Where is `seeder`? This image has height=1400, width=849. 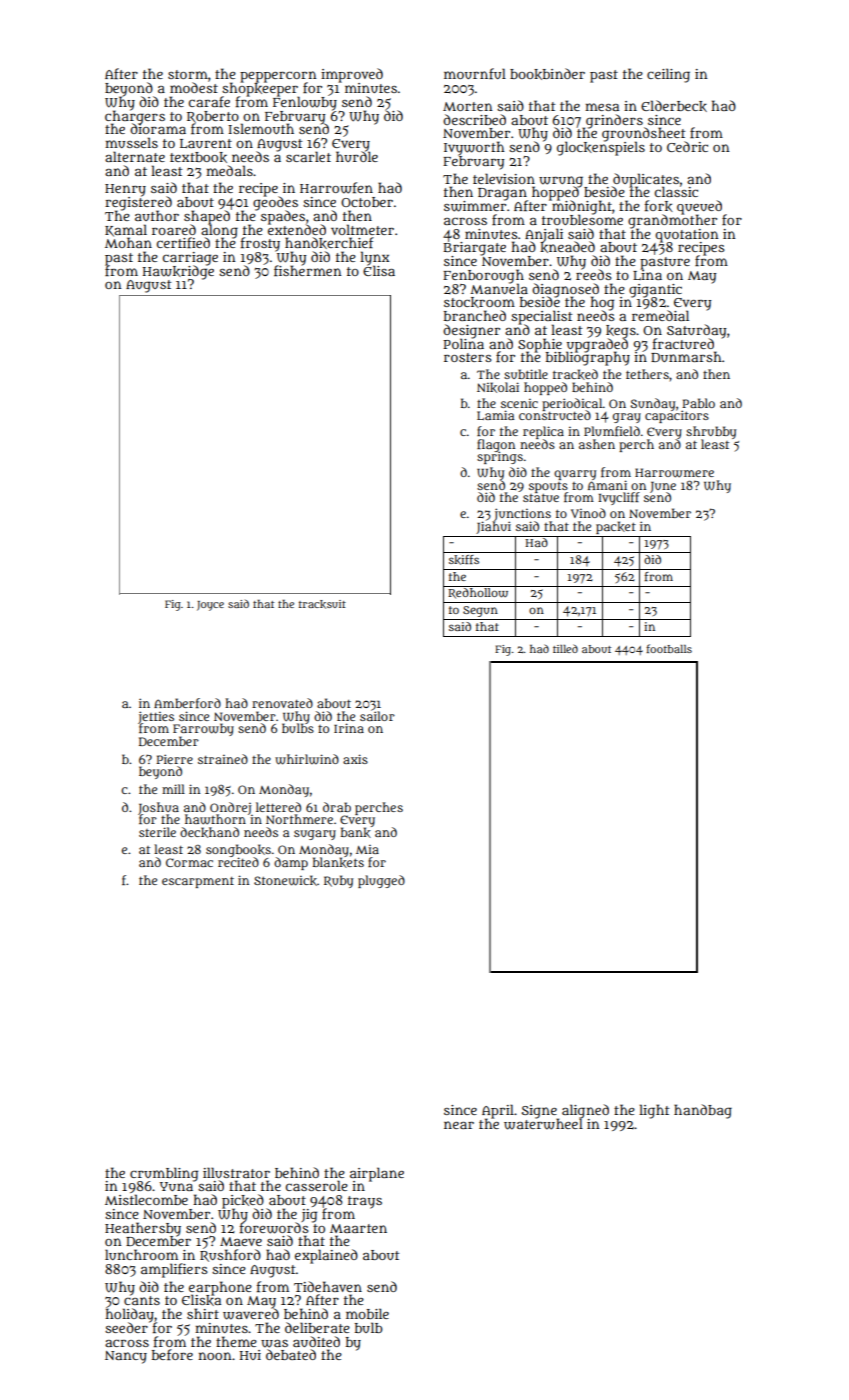 seeder is located at coordinates (127, 1327).
